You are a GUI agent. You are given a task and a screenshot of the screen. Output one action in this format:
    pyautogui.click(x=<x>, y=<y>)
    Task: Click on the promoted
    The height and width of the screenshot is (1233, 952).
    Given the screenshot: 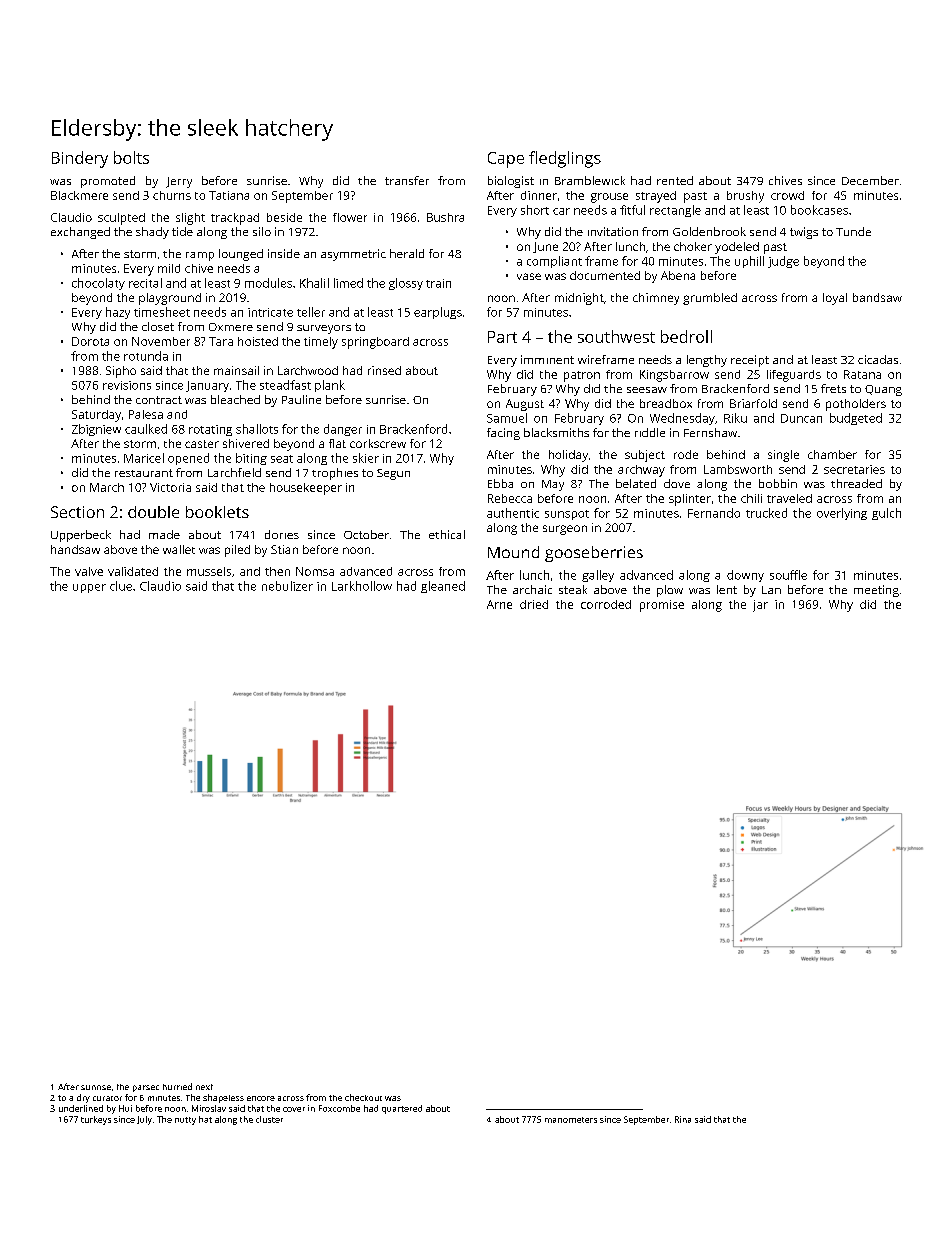 What is the action you would take?
    pyautogui.click(x=108, y=182)
